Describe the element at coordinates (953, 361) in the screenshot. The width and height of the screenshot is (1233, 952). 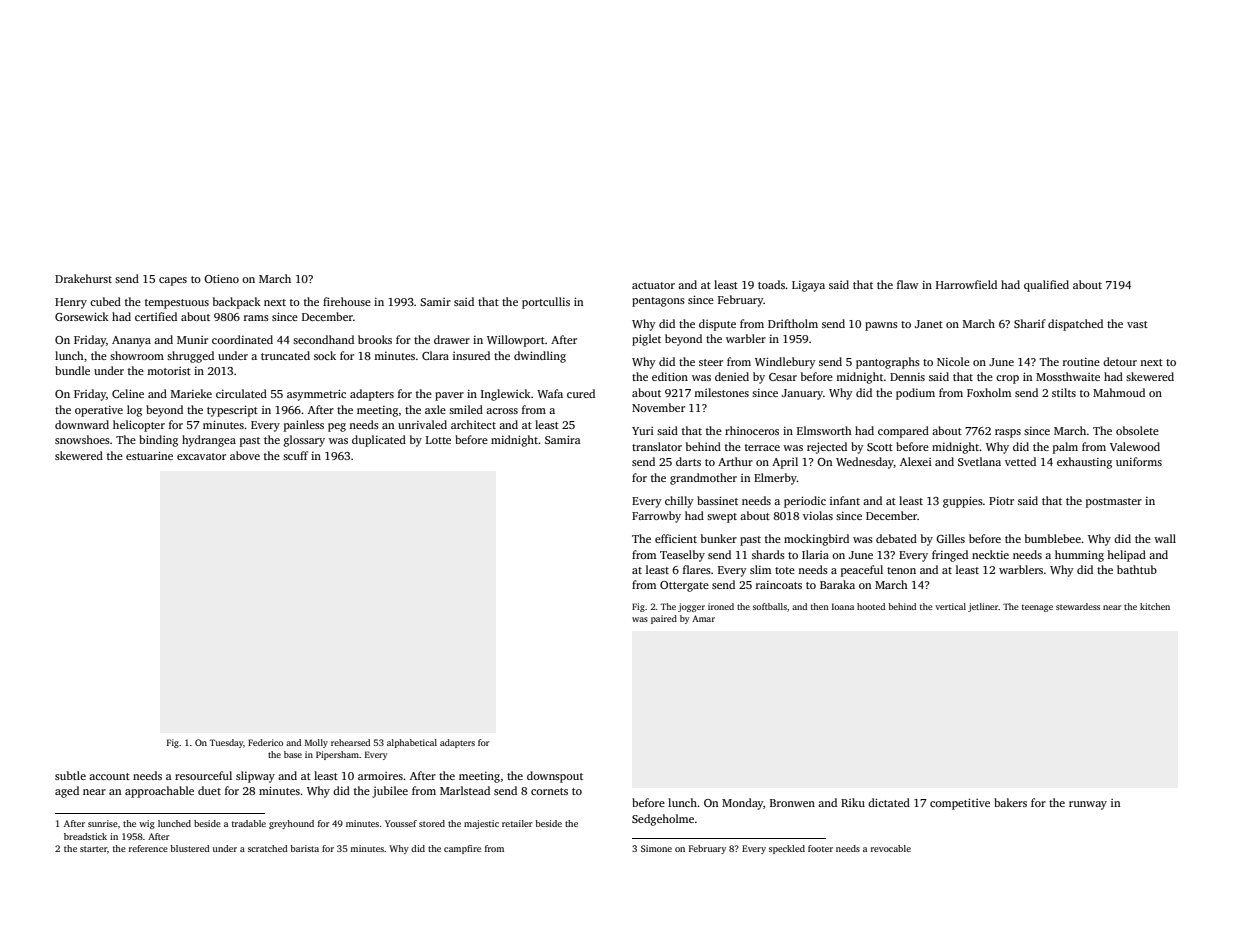
I see `Nicole` at that location.
